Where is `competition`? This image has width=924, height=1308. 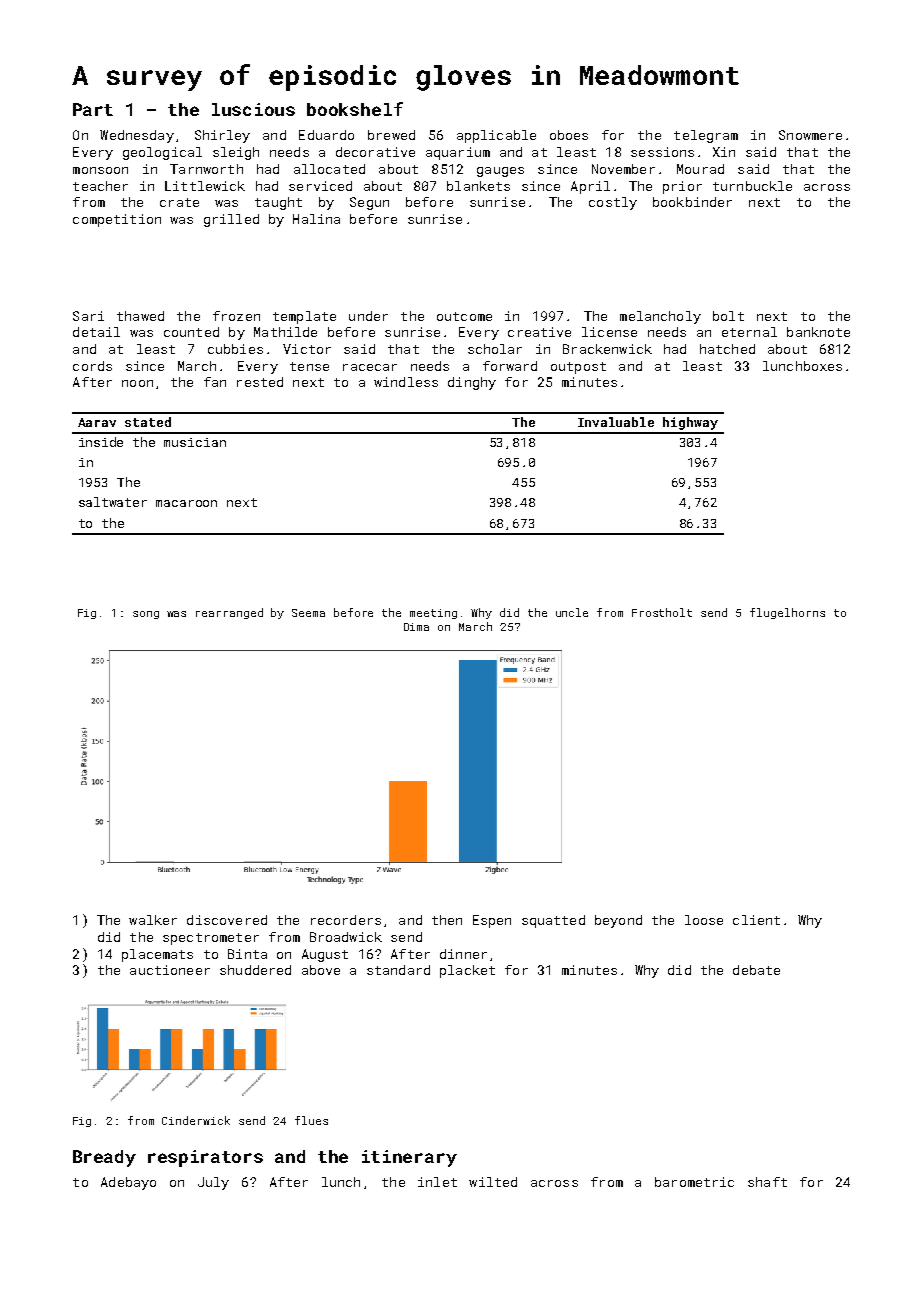 competition is located at coordinates (117, 220).
